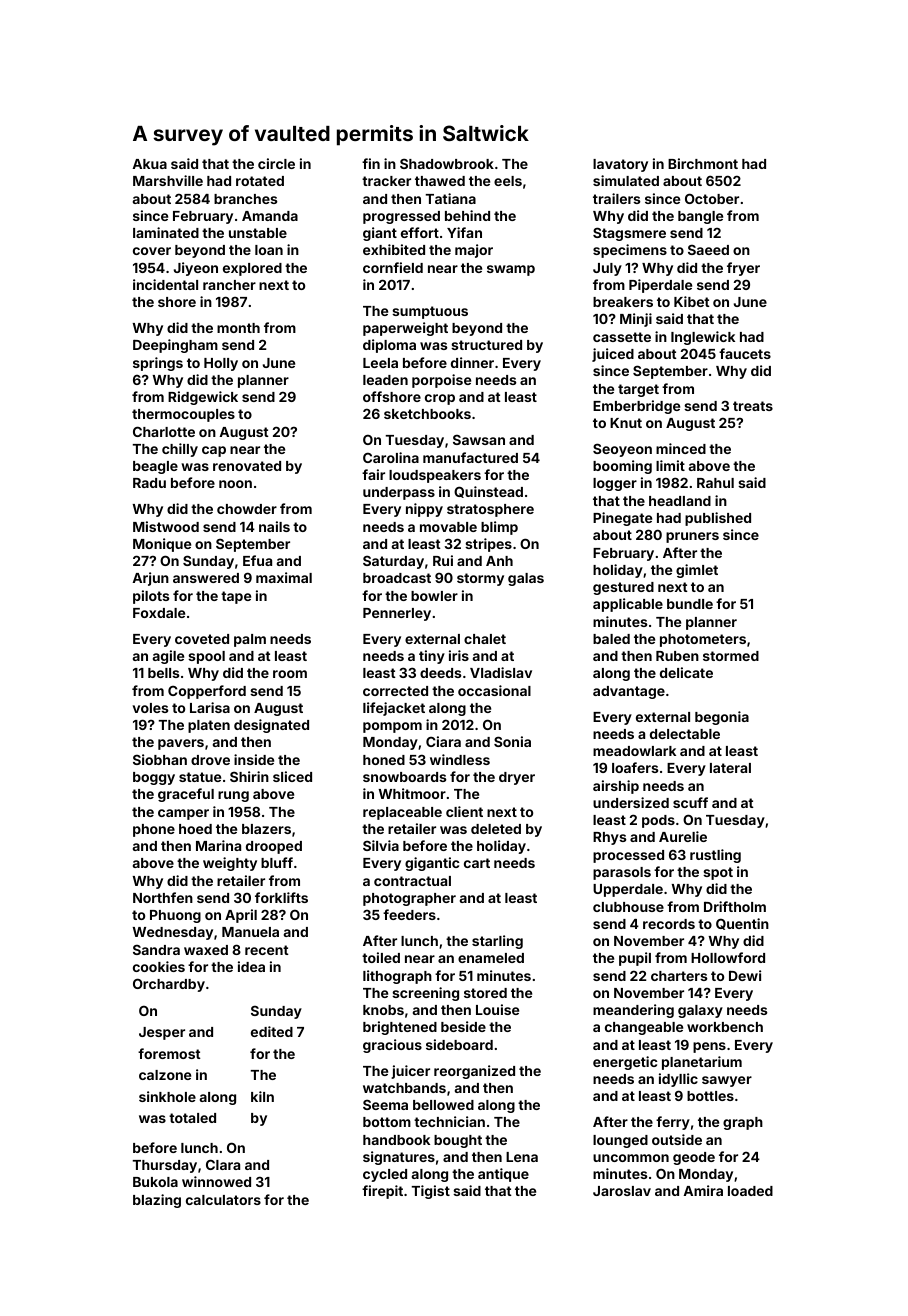  What do you see at coordinates (622, 519) in the document?
I see `Pinegate` at bounding box center [622, 519].
